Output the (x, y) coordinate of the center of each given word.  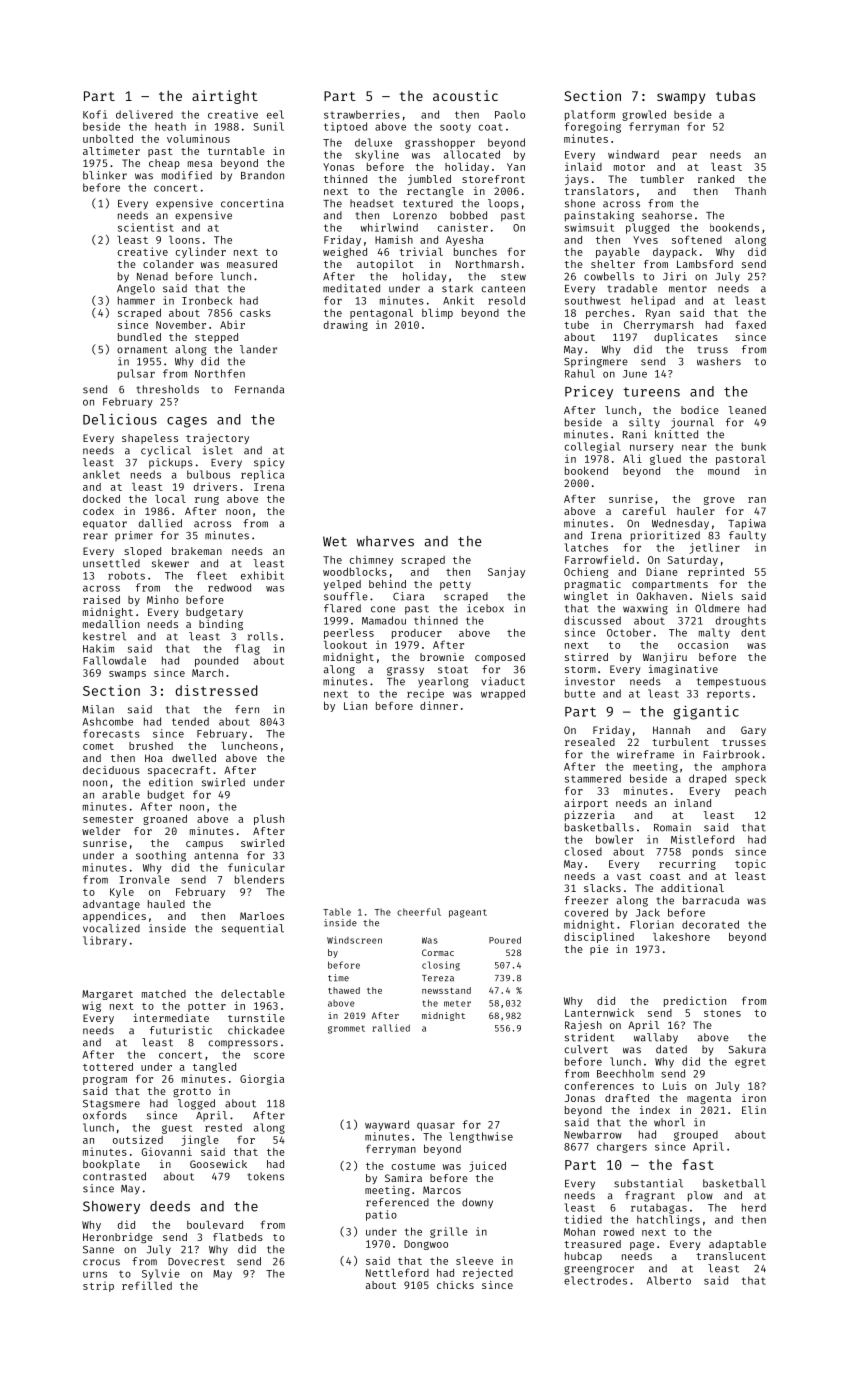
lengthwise (481, 1137)
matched (164, 994)
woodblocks (355, 572)
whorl (669, 1122)
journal (692, 423)
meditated (351, 288)
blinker (105, 175)
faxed (751, 325)
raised (101, 599)
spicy (269, 463)
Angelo (136, 289)
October (629, 632)
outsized (138, 1139)
